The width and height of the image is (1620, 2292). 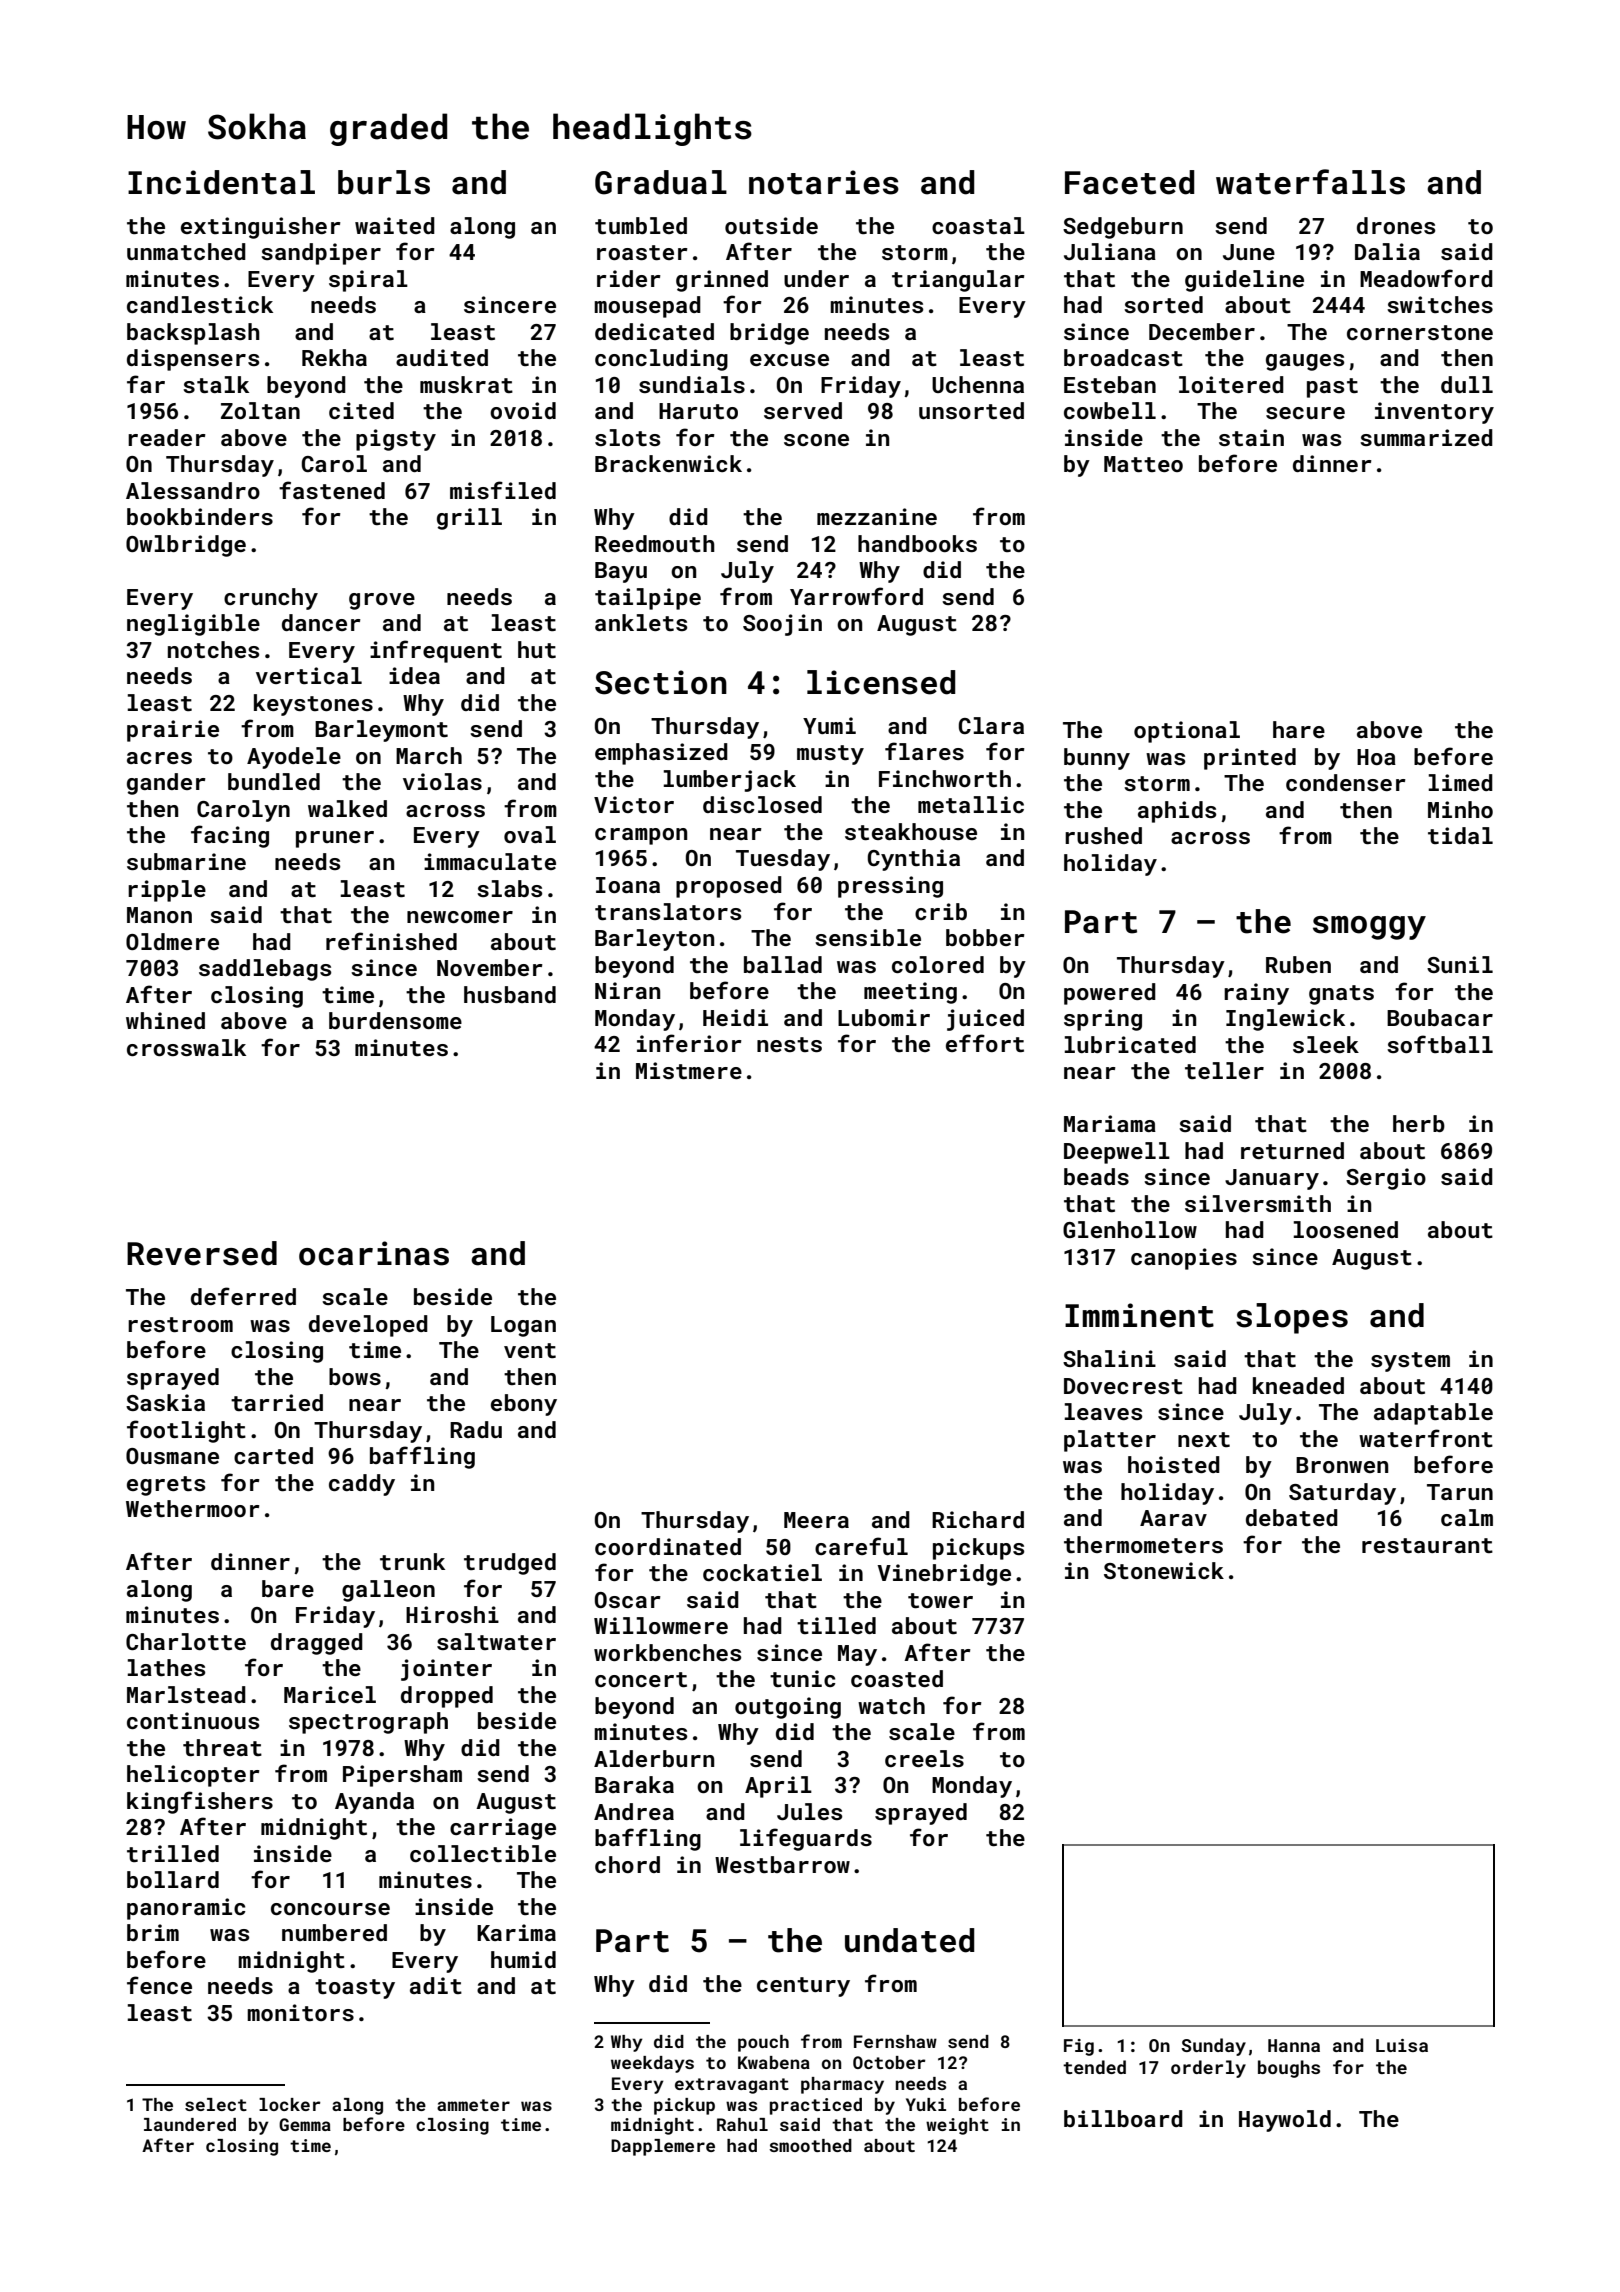 I want to click on century, so click(x=803, y=1987).
